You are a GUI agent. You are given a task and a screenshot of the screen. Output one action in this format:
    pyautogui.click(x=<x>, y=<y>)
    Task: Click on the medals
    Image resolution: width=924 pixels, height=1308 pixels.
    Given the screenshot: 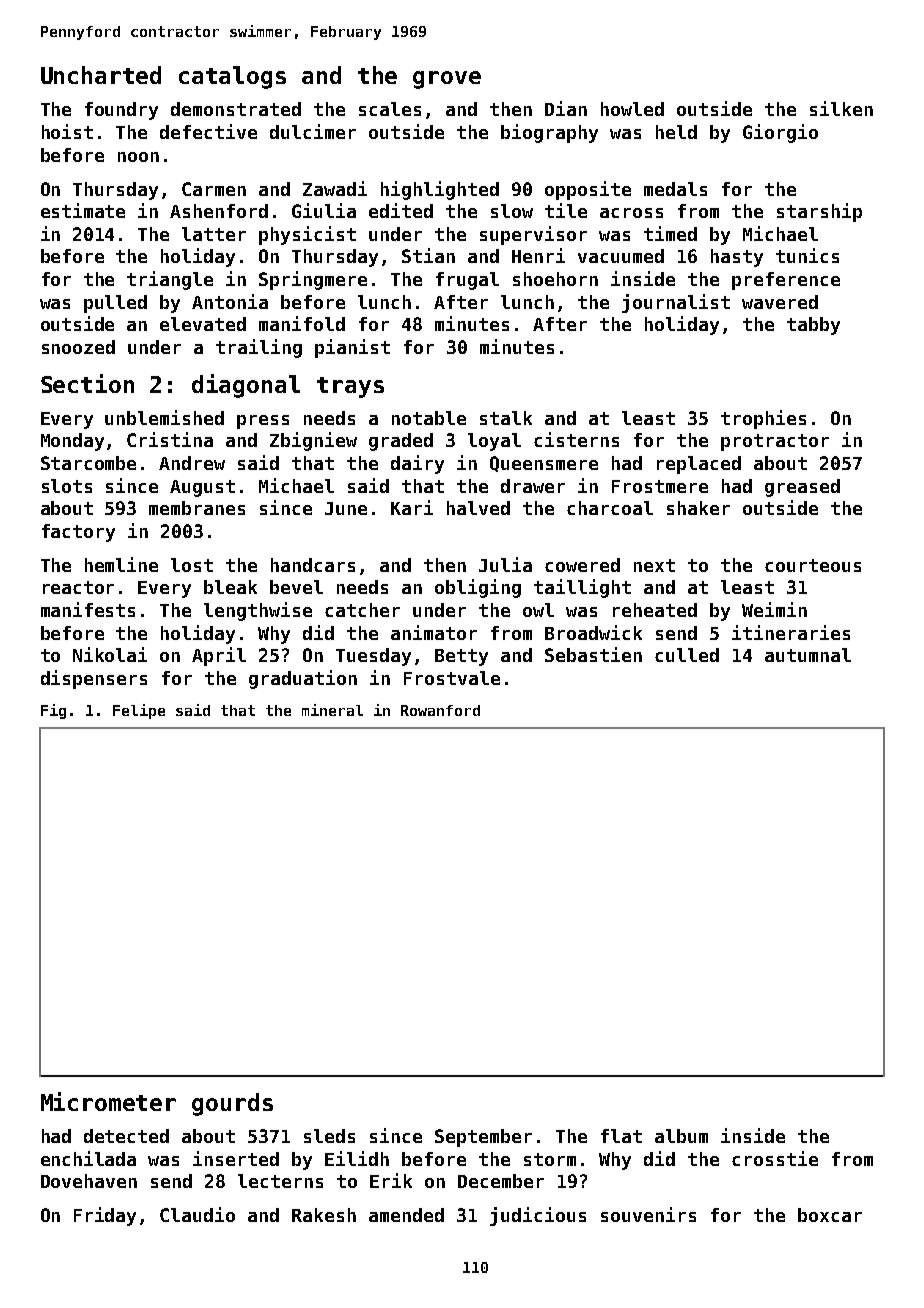 What is the action you would take?
    pyautogui.click(x=675, y=189)
